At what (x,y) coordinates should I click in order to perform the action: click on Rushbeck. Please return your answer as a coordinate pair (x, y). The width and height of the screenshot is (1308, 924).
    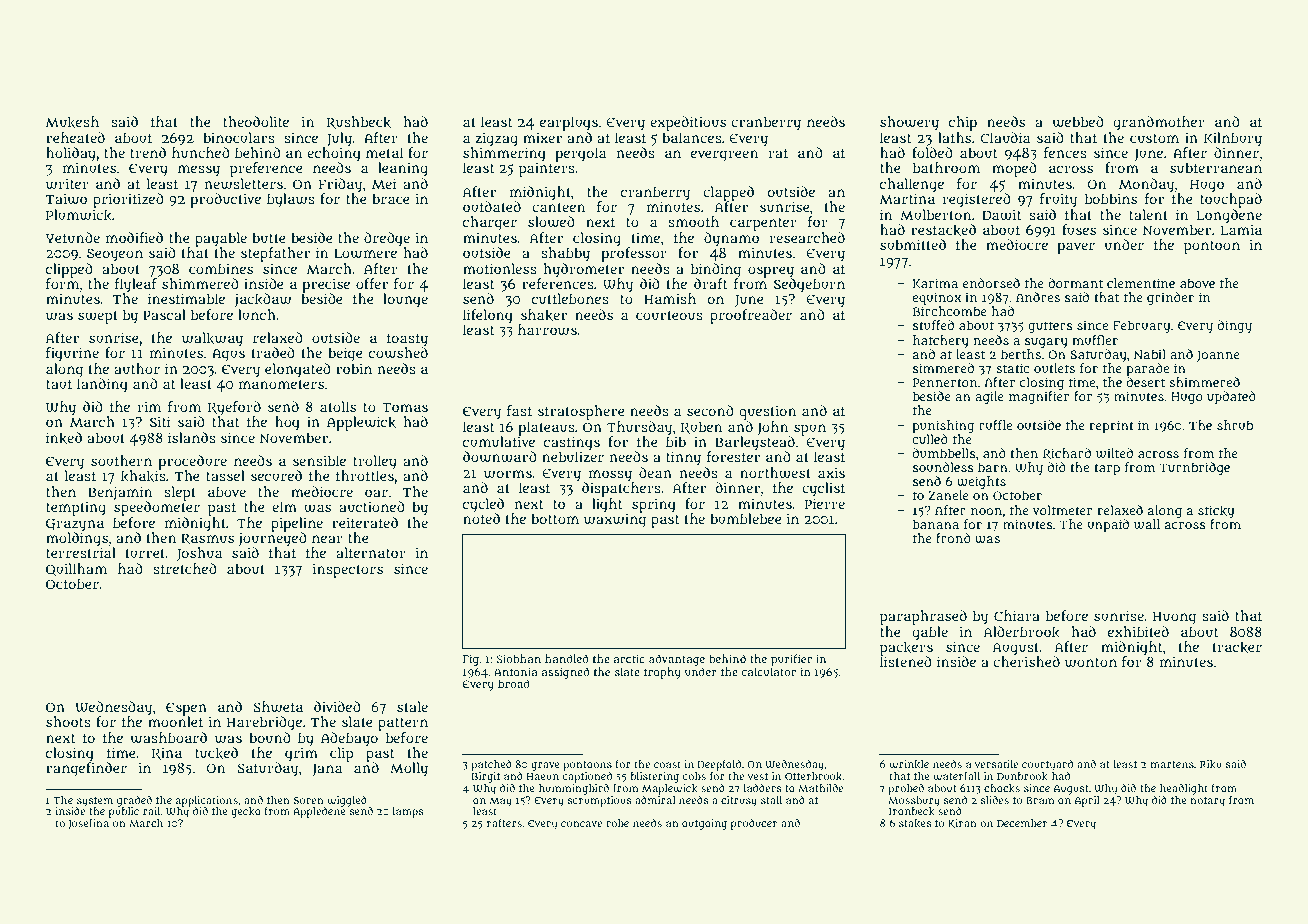
    Looking at the image, I should click on (359, 122).
